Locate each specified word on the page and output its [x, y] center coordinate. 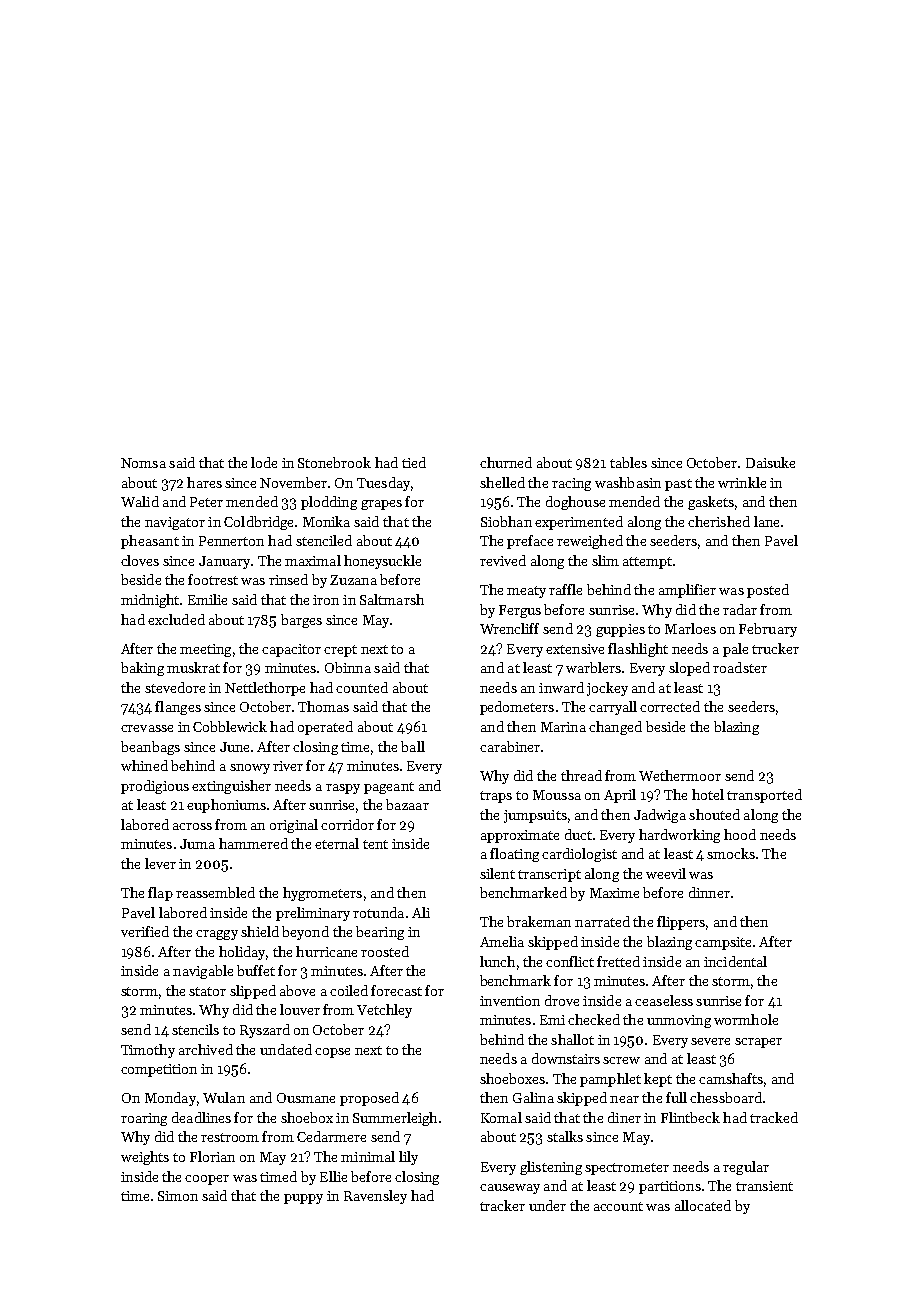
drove [562, 1000]
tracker [502, 1205]
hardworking [679, 836]
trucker [775, 648]
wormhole [746, 1019]
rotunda [378, 912]
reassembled [215, 892]
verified [145, 931]
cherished [719, 521]
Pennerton [231, 541]
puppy [303, 1199]
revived [503, 560]
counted [362, 687]
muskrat [193, 667]
